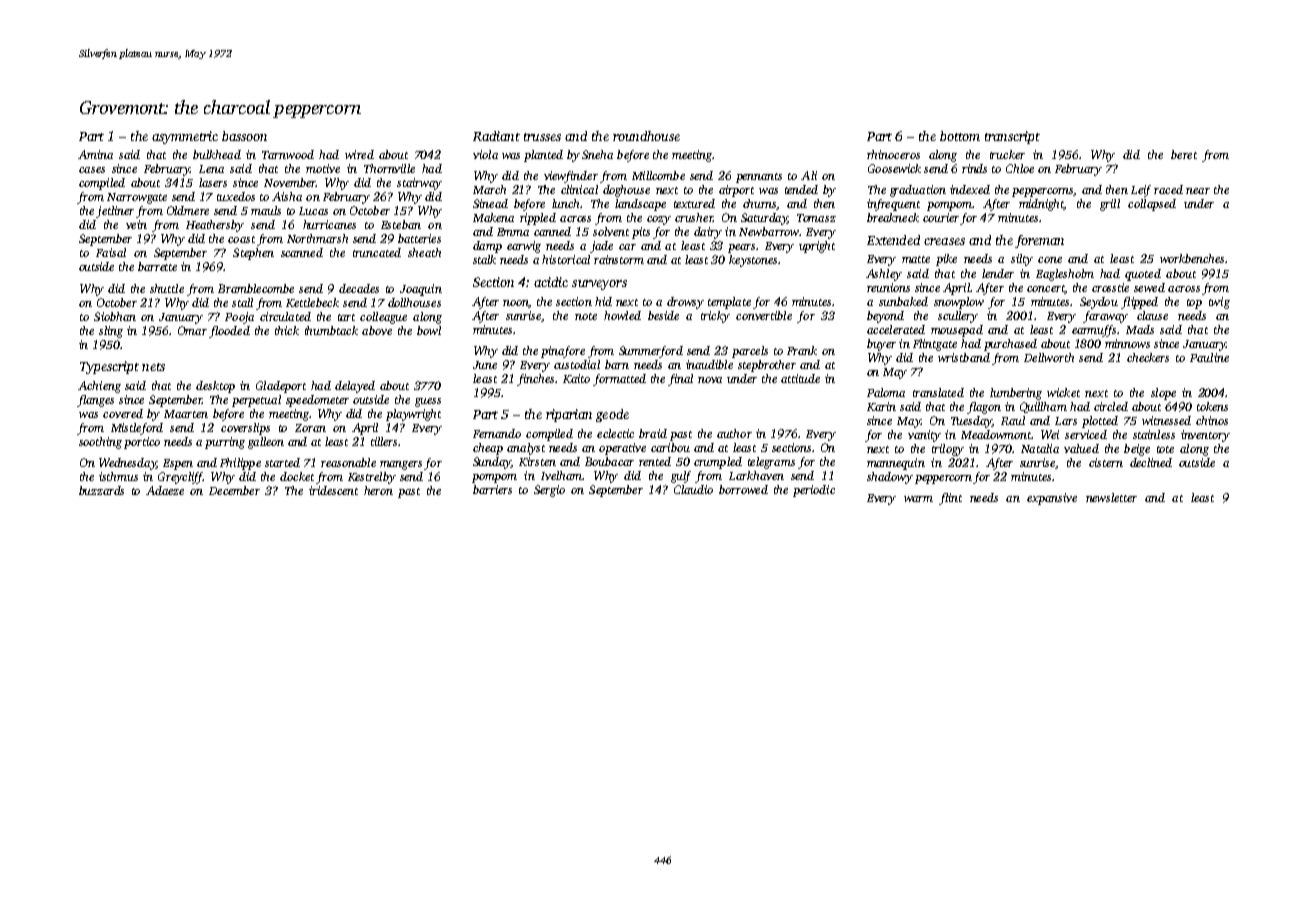 The height and width of the screenshot is (924, 1308). Describe the element at coordinates (996, 434) in the screenshot. I see `Meadowmont` at that location.
